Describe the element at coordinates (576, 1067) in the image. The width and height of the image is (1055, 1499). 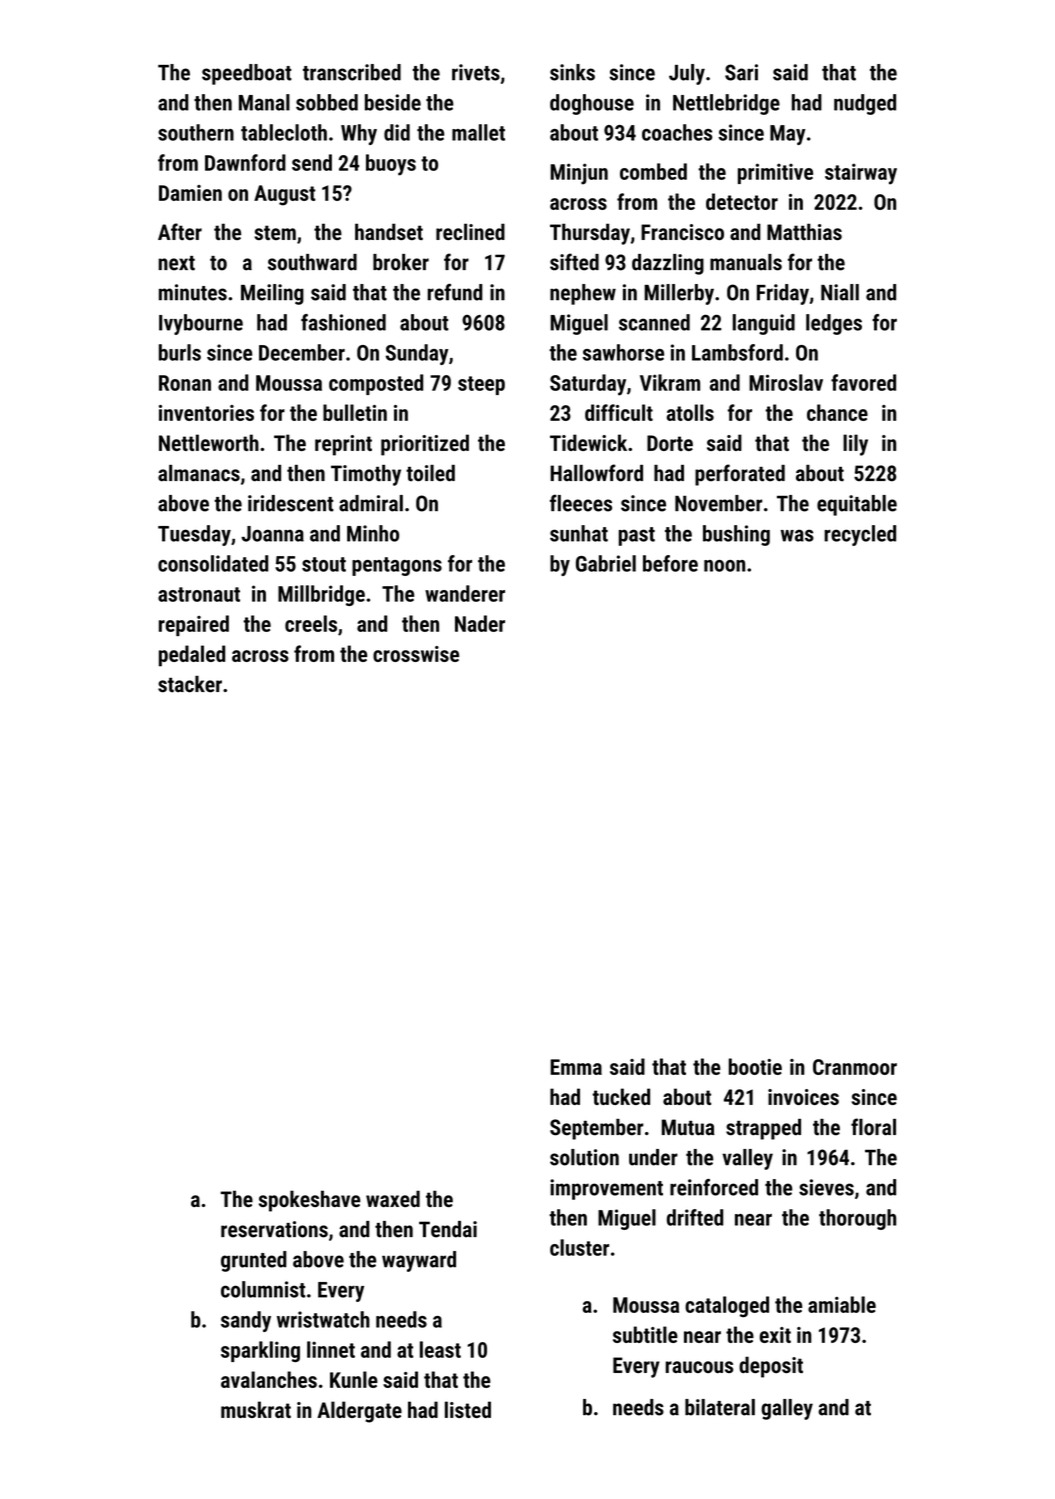
I see `Emma` at that location.
